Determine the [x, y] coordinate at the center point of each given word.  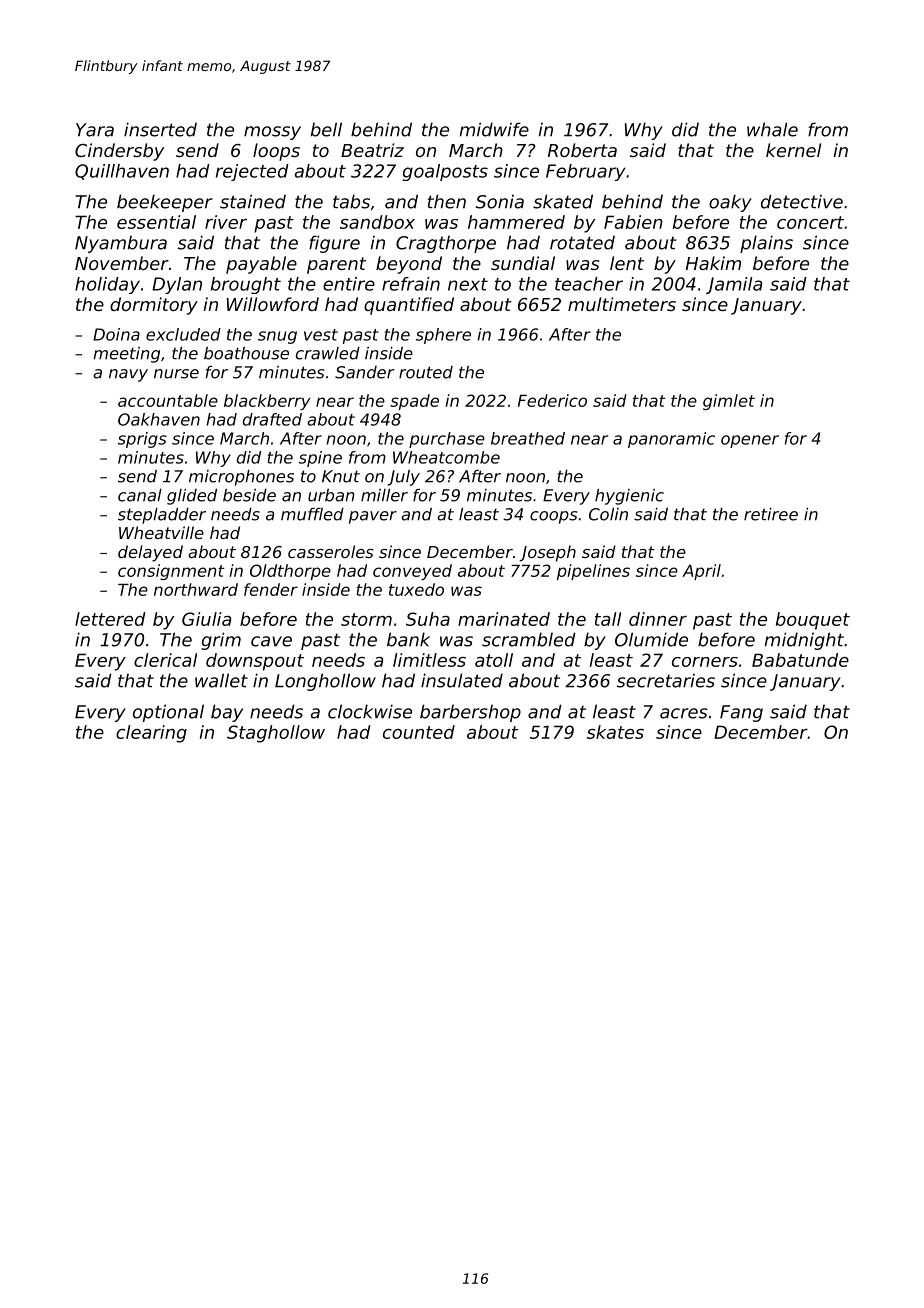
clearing [151, 734]
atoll [494, 660]
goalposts [445, 172]
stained [253, 201]
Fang [741, 713]
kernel [793, 150]
